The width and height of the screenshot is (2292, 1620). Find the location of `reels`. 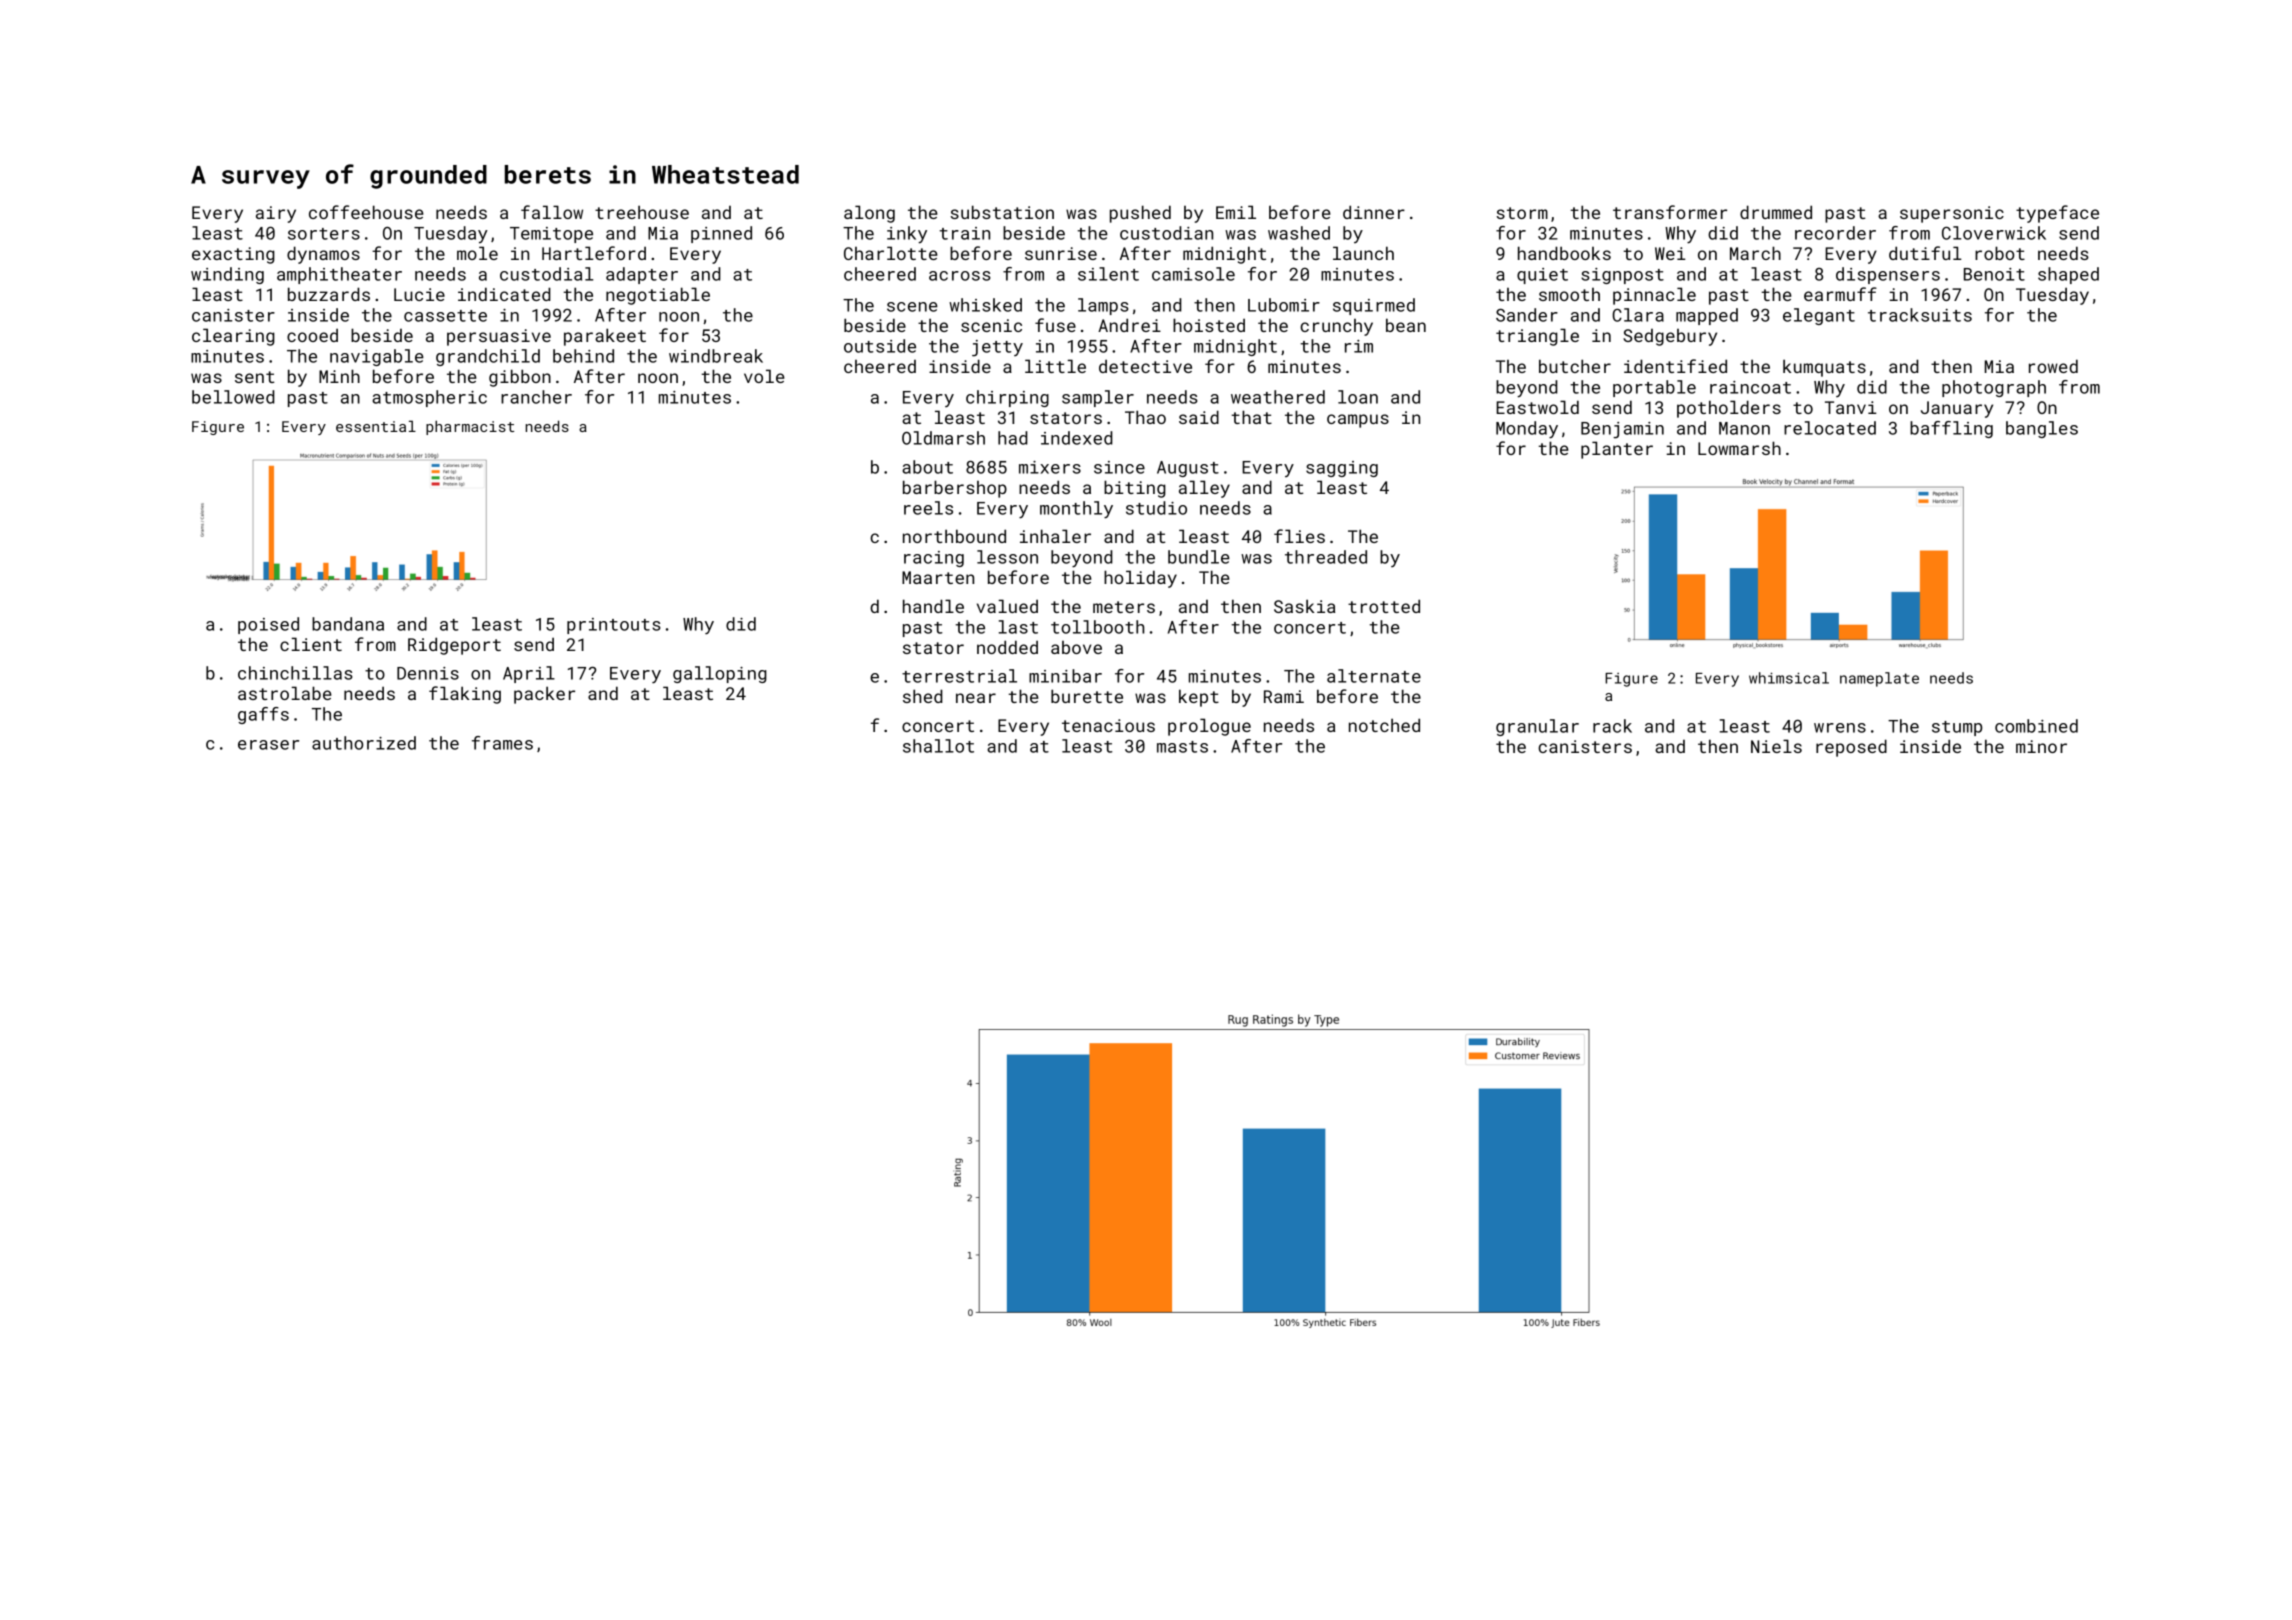

reels is located at coordinates (928, 508).
